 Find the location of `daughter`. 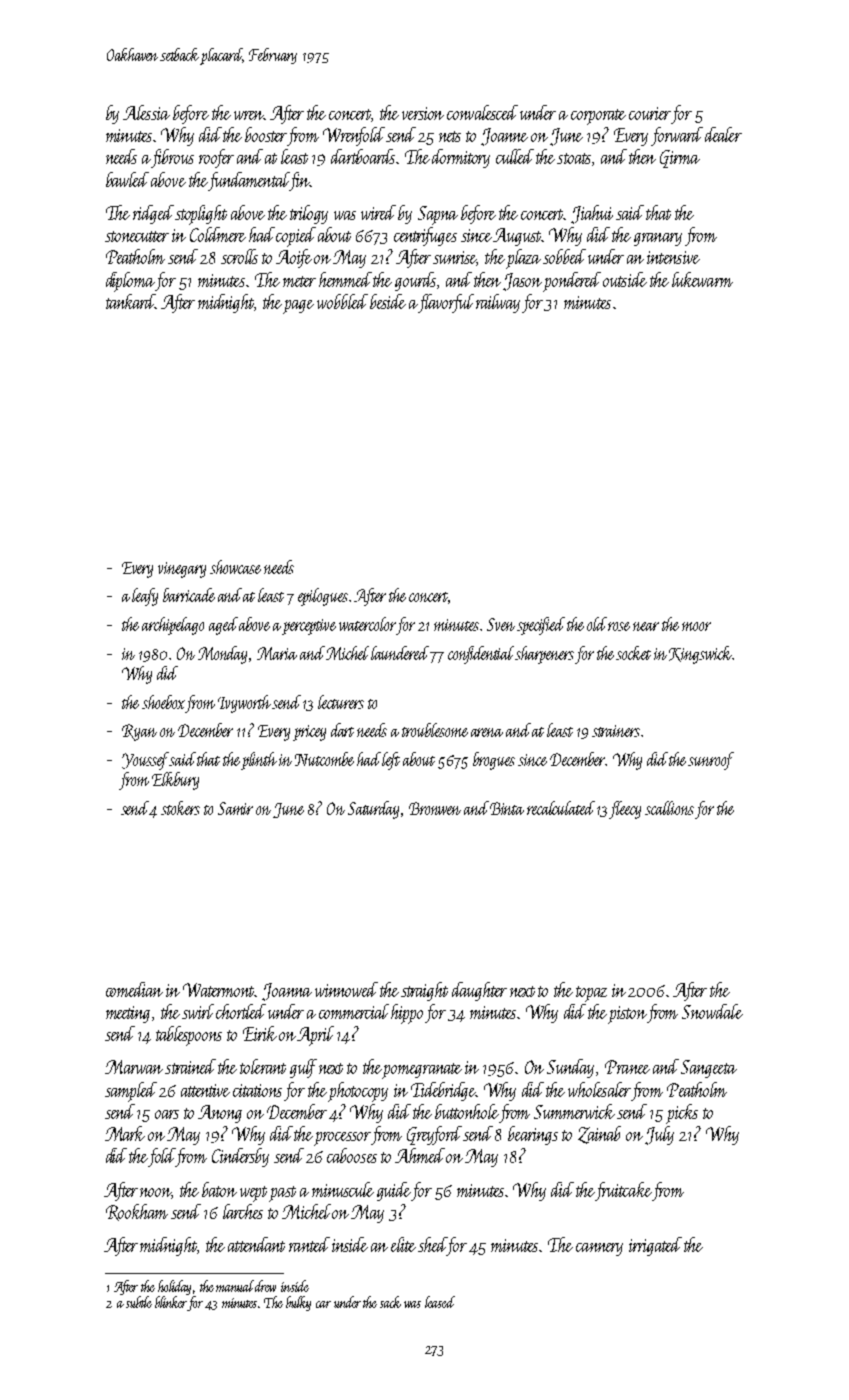

daughter is located at coordinates (479, 991).
